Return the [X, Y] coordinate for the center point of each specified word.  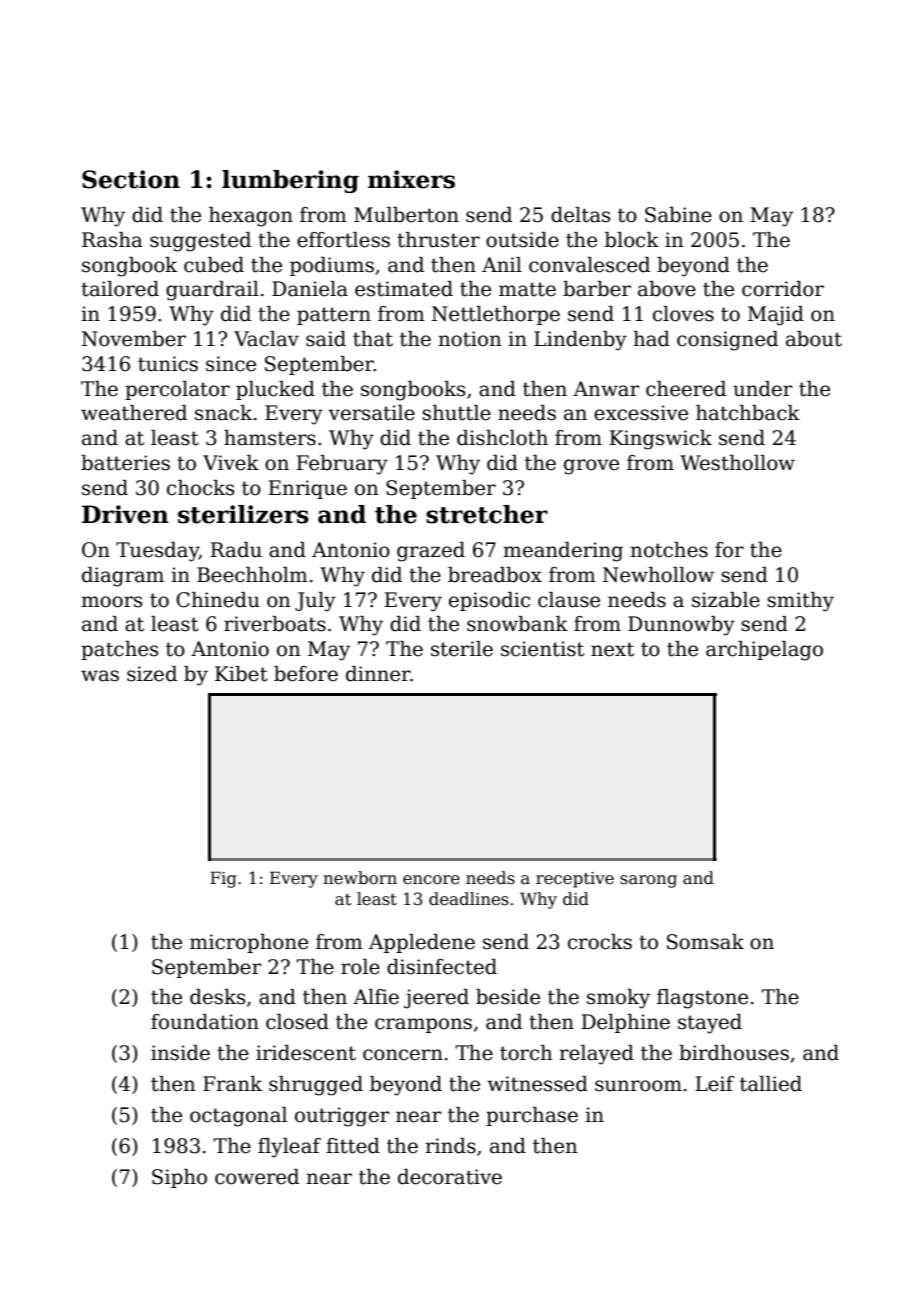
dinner [378, 674]
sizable [726, 600]
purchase [532, 1116]
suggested [200, 242]
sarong [648, 881]
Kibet [241, 674]
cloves [683, 314]
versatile [371, 413]
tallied [771, 1084]
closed [297, 1022]
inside [180, 1053]
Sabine [678, 215]
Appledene [422, 943]
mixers [411, 179]
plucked [275, 390]
